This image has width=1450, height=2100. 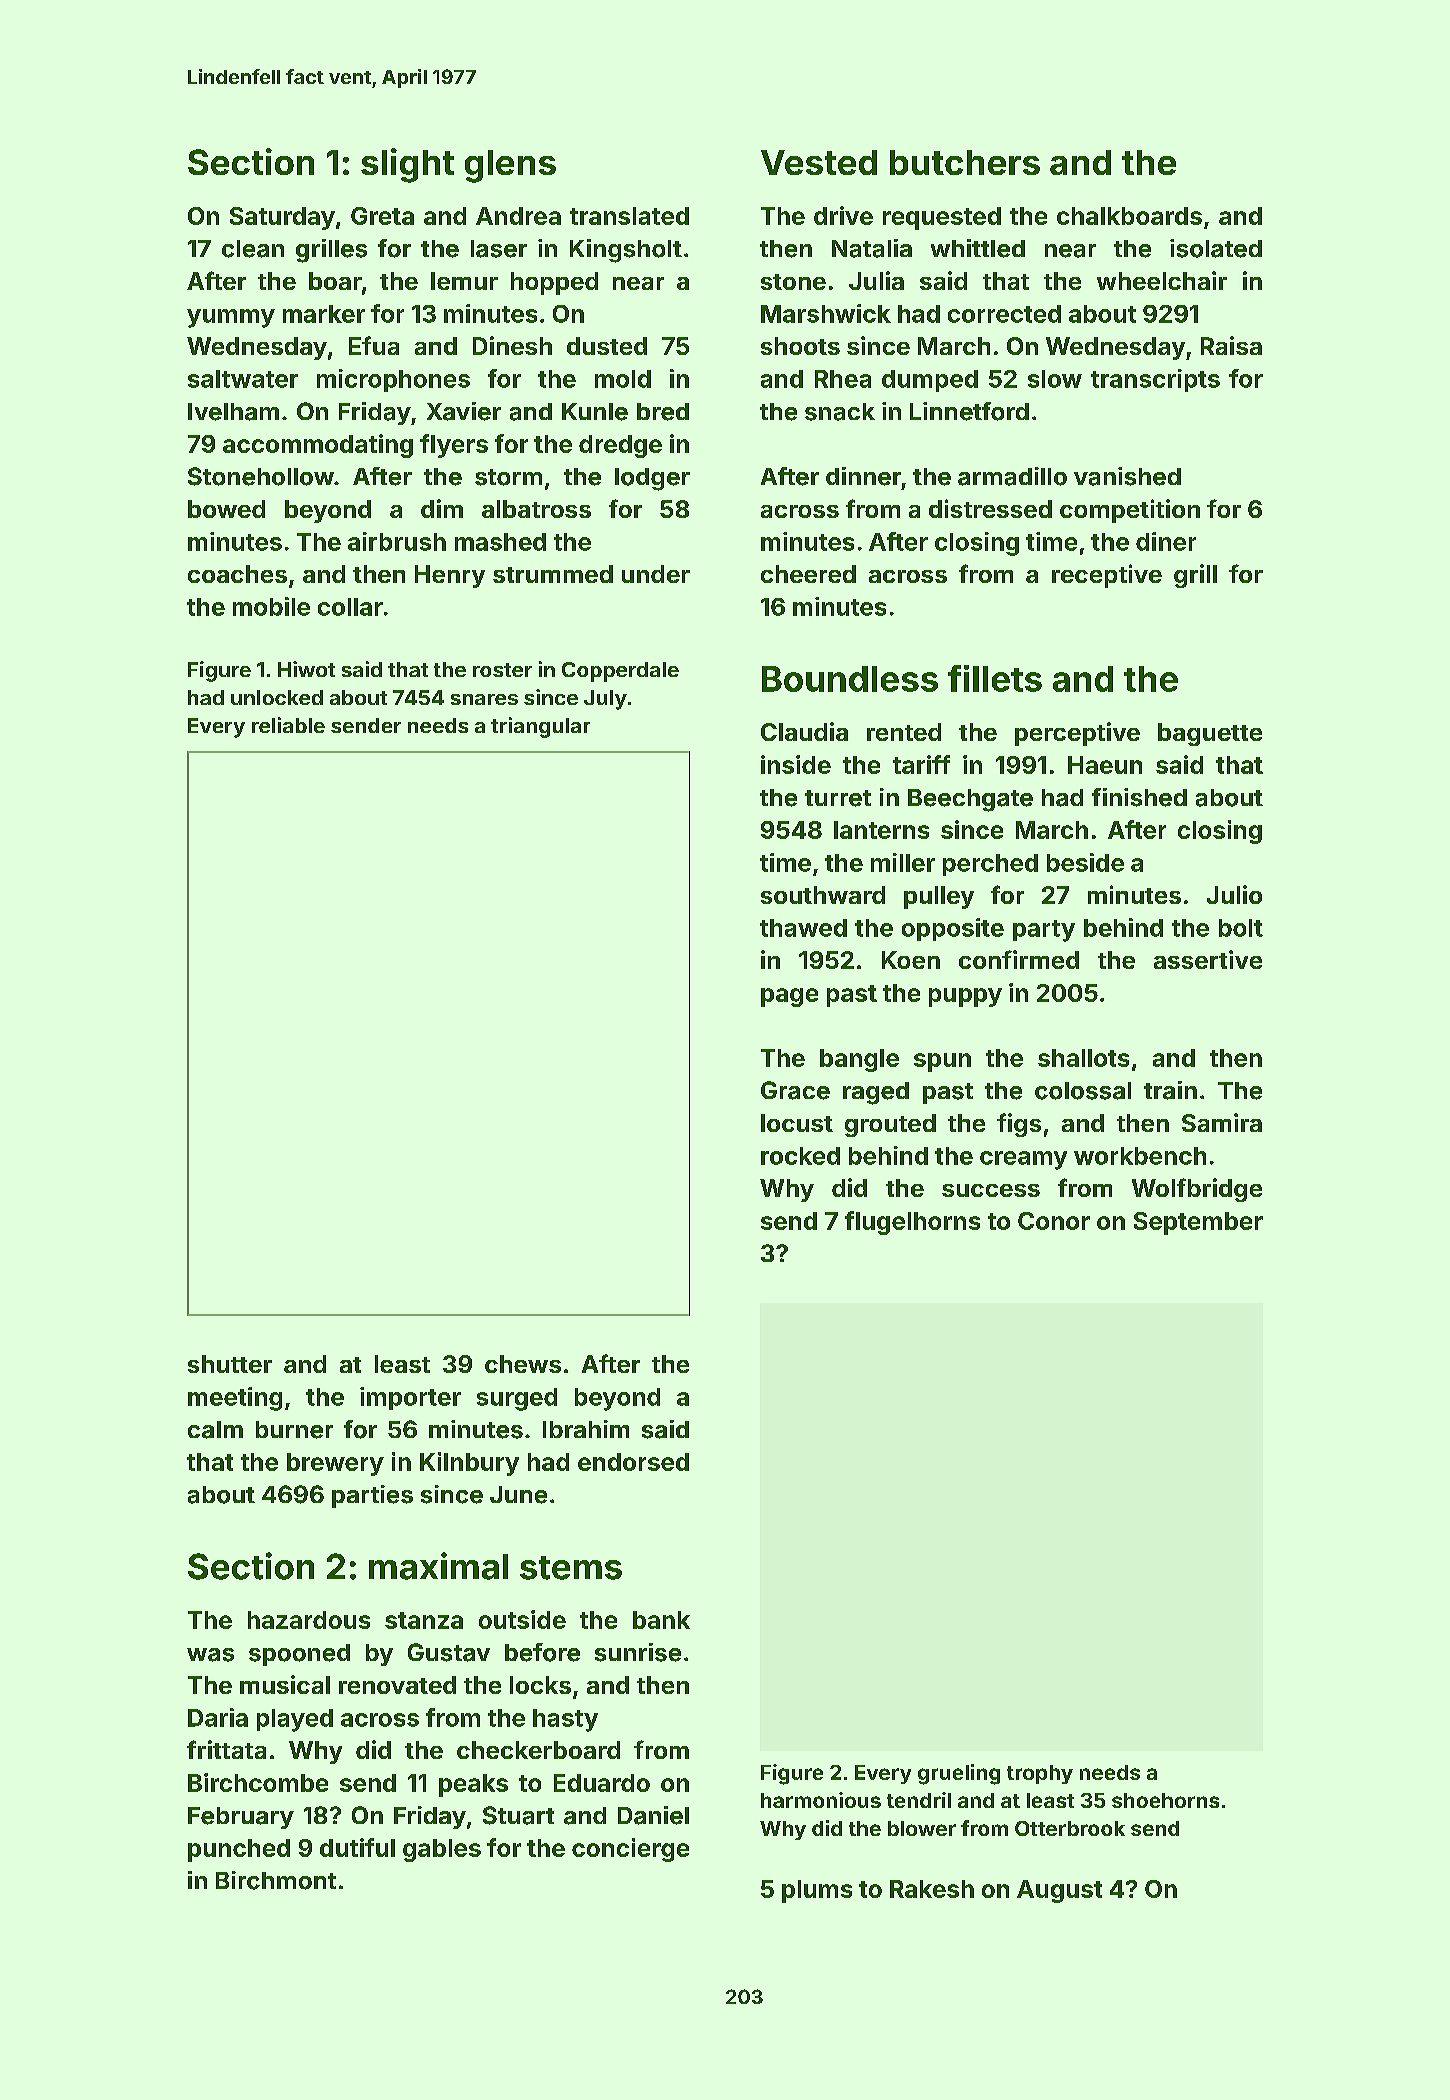 I want to click on bank, so click(x=661, y=1620).
